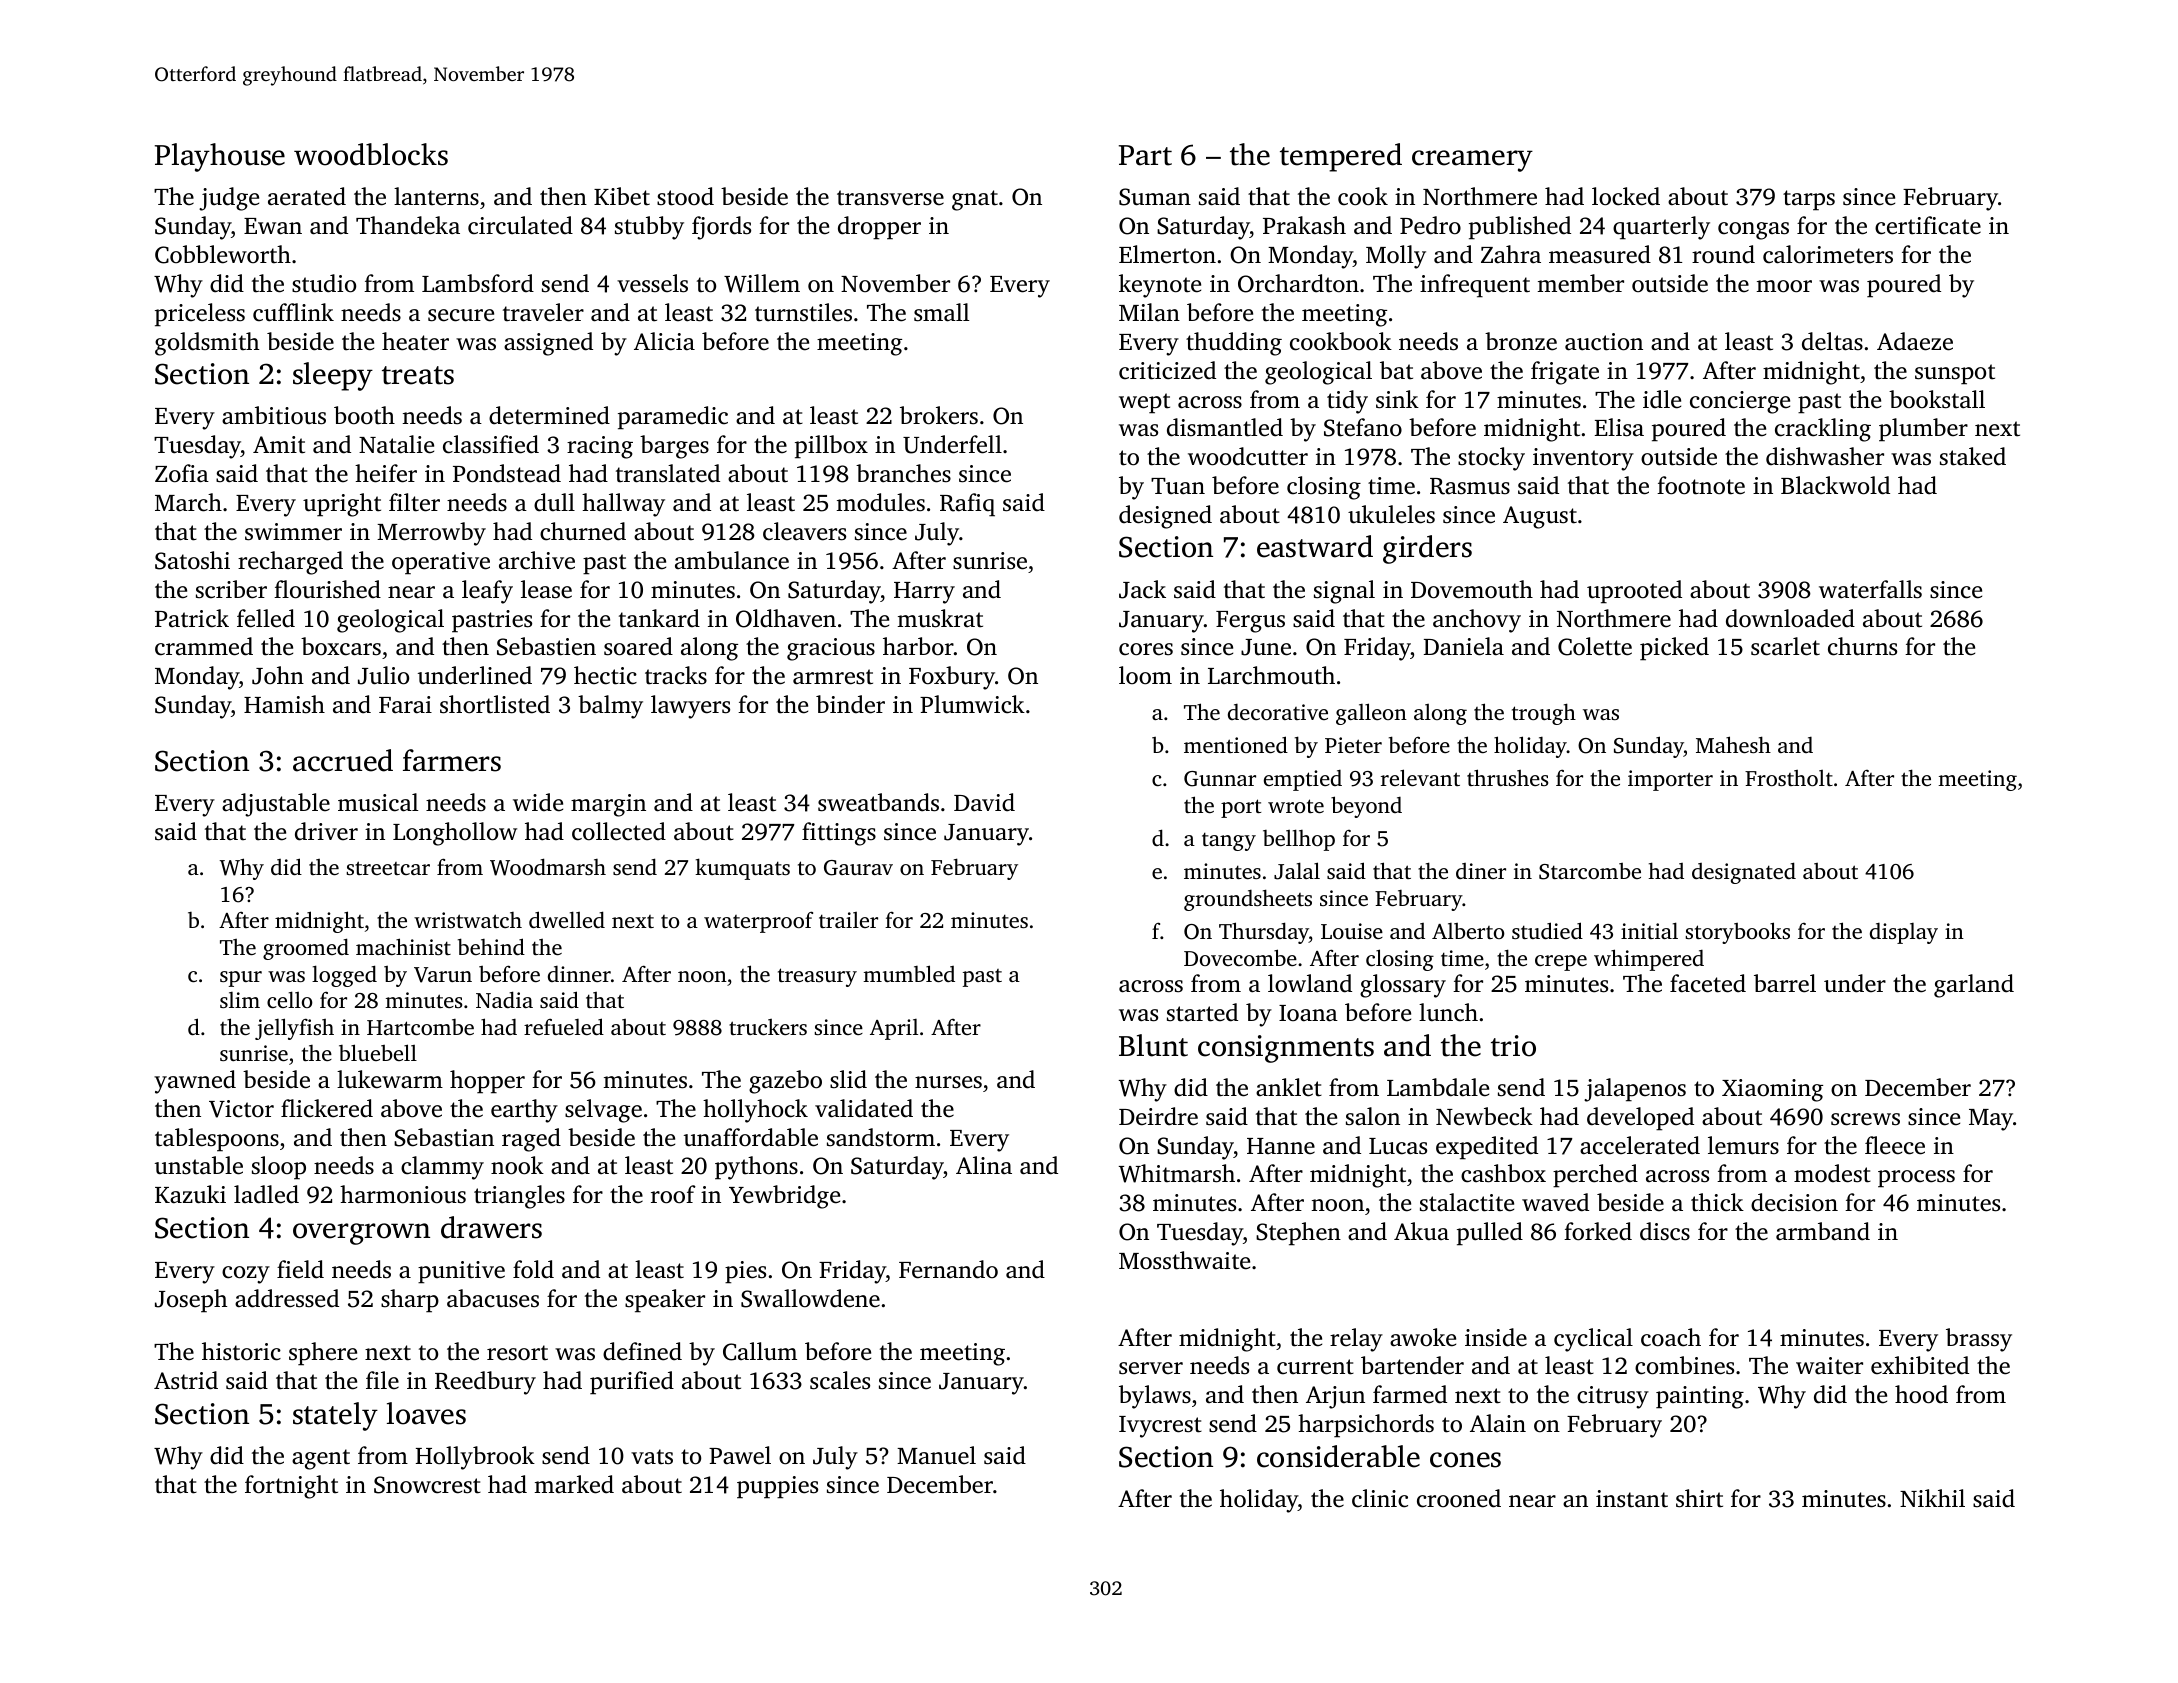  I want to click on marked, so click(574, 1484).
